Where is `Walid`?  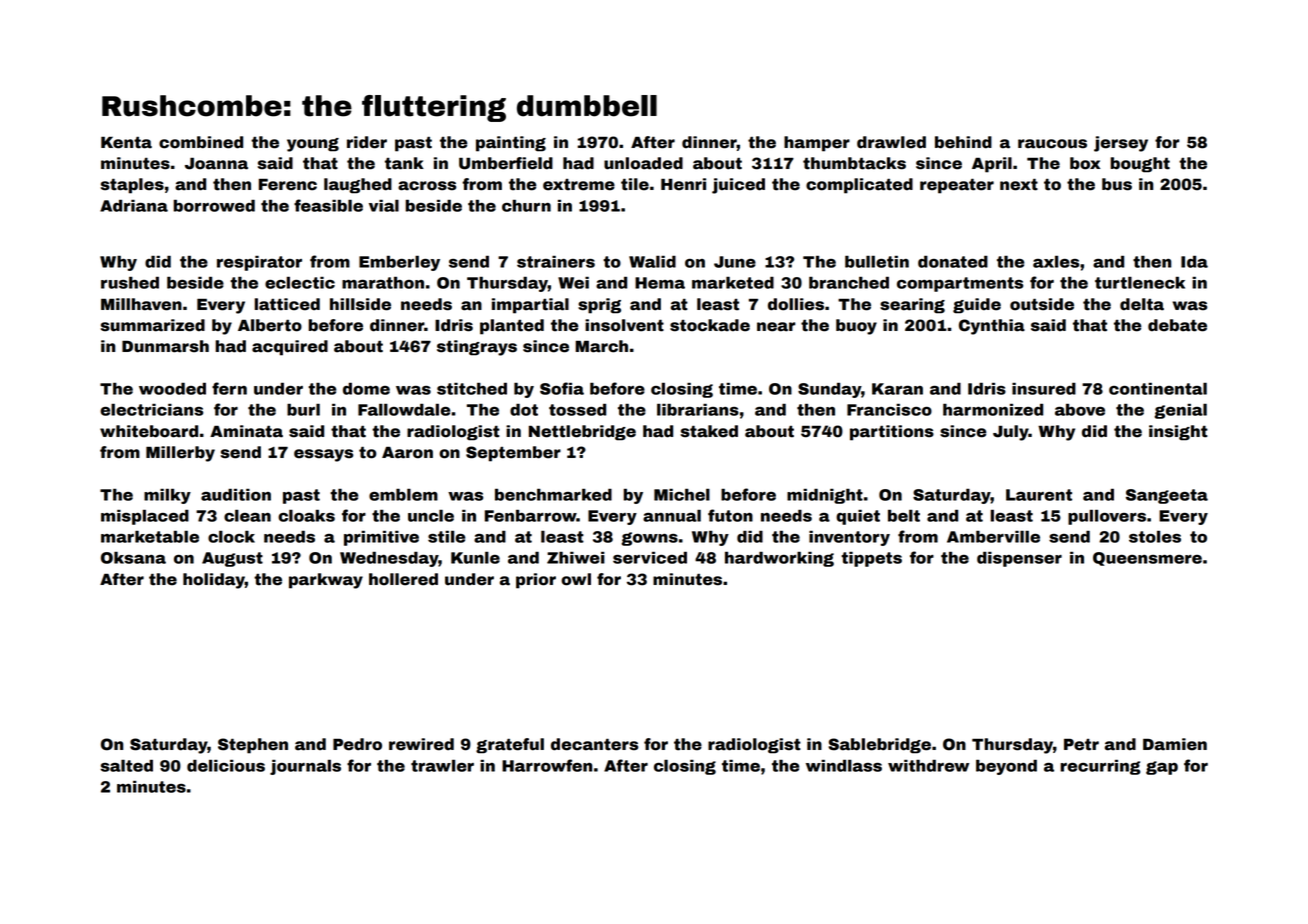 Walid is located at coordinates (652, 262).
